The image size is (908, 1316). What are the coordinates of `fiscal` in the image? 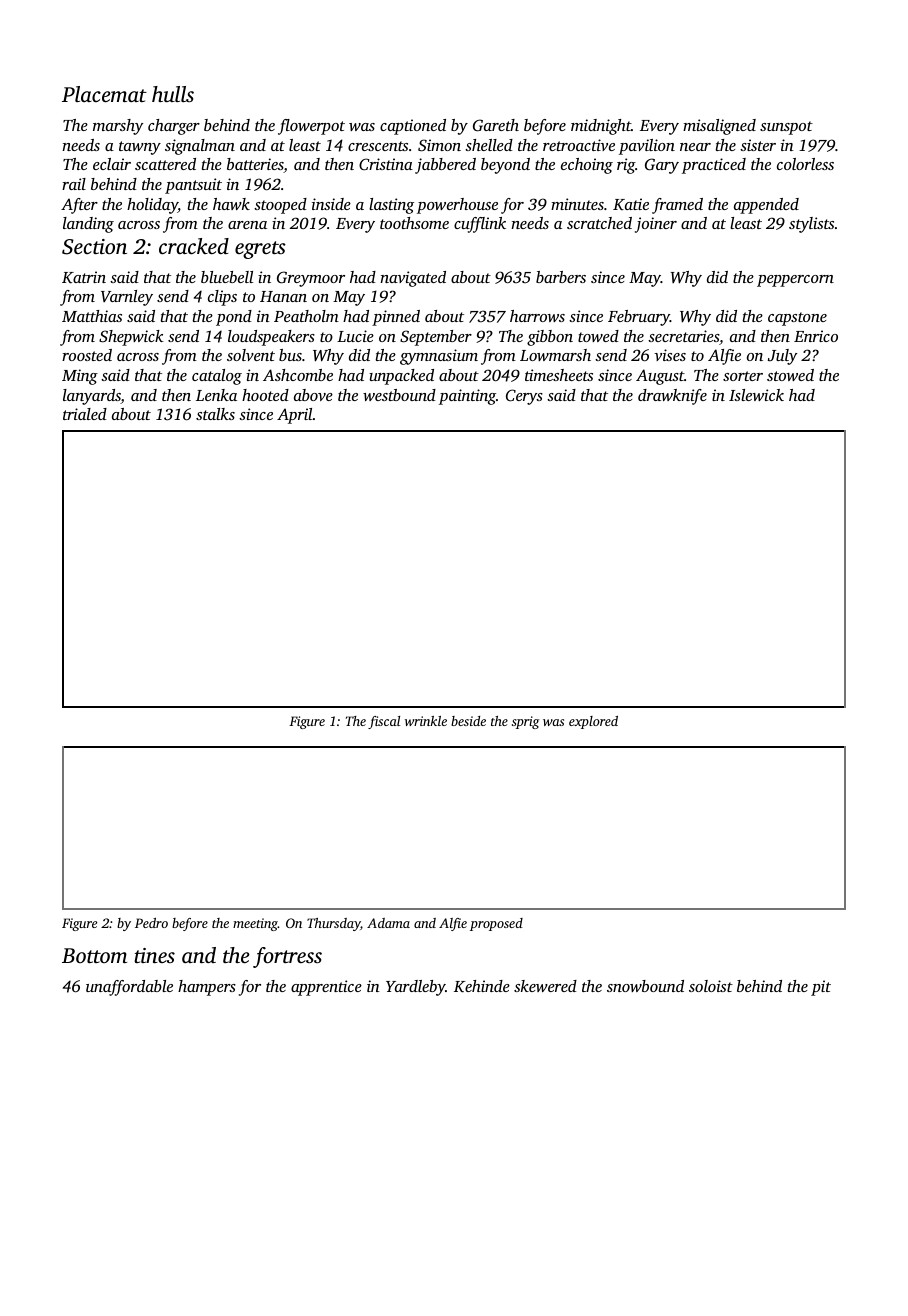 It's located at (384, 722).
